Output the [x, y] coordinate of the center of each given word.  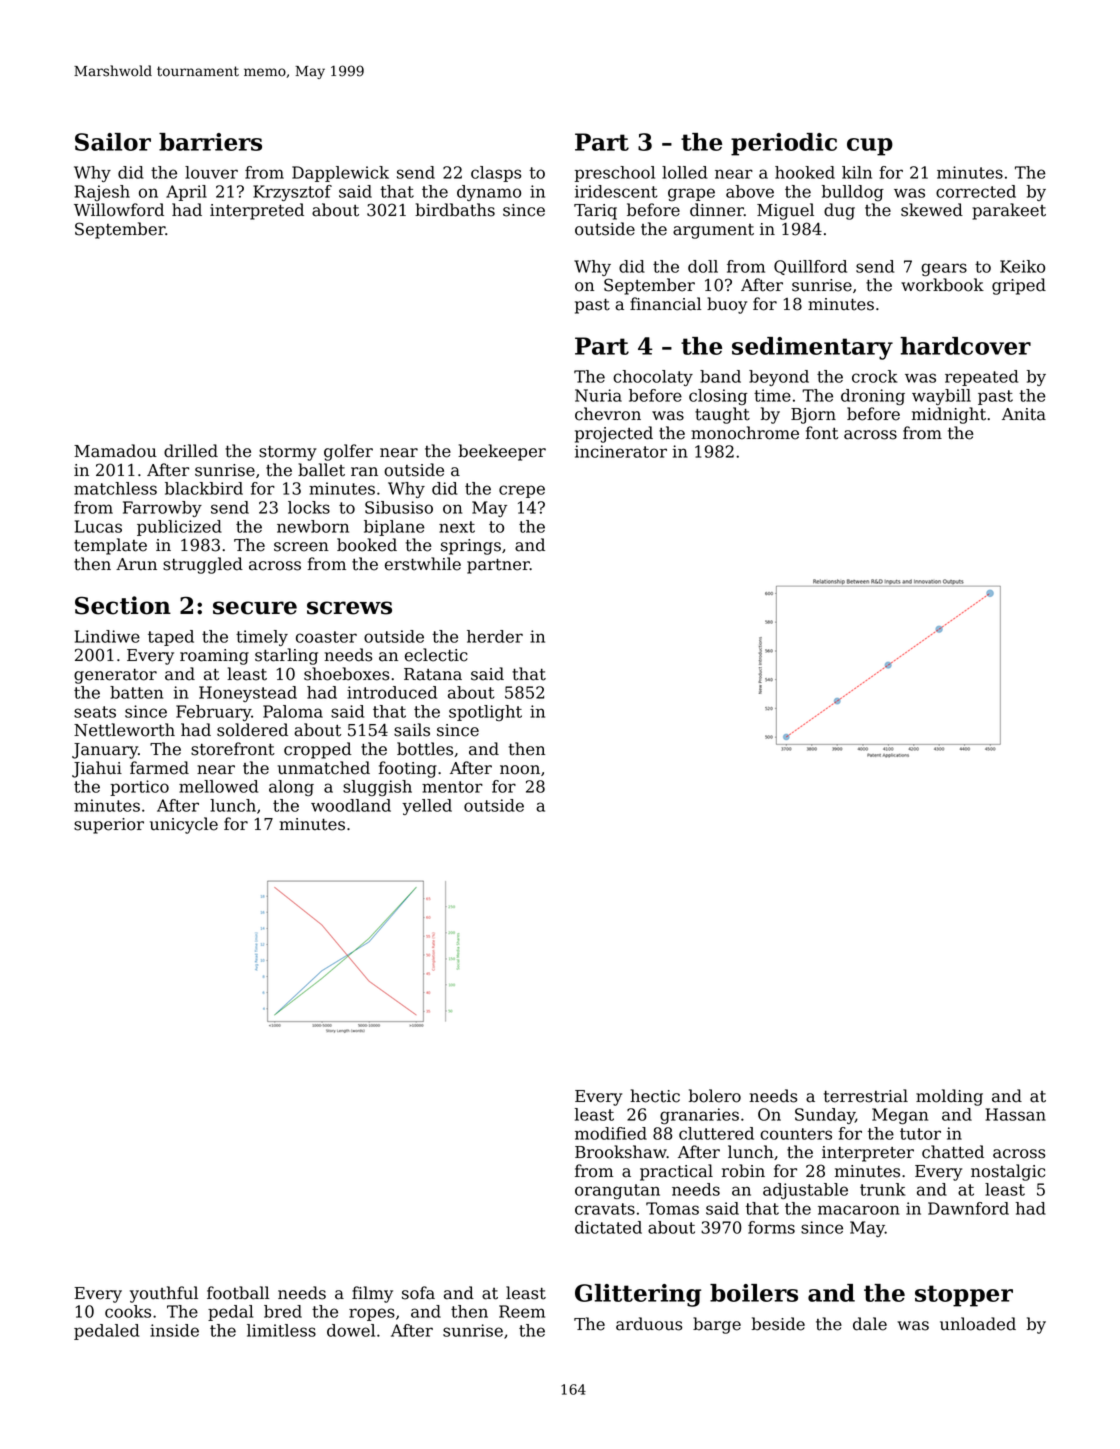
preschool [615, 174]
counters [796, 1134]
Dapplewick [340, 174]
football [238, 1293]
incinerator [621, 451]
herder [495, 636]
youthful [164, 1294]
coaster [326, 637]
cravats [605, 1209]
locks [309, 507]
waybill [941, 397]
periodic [784, 144]
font [822, 433]
